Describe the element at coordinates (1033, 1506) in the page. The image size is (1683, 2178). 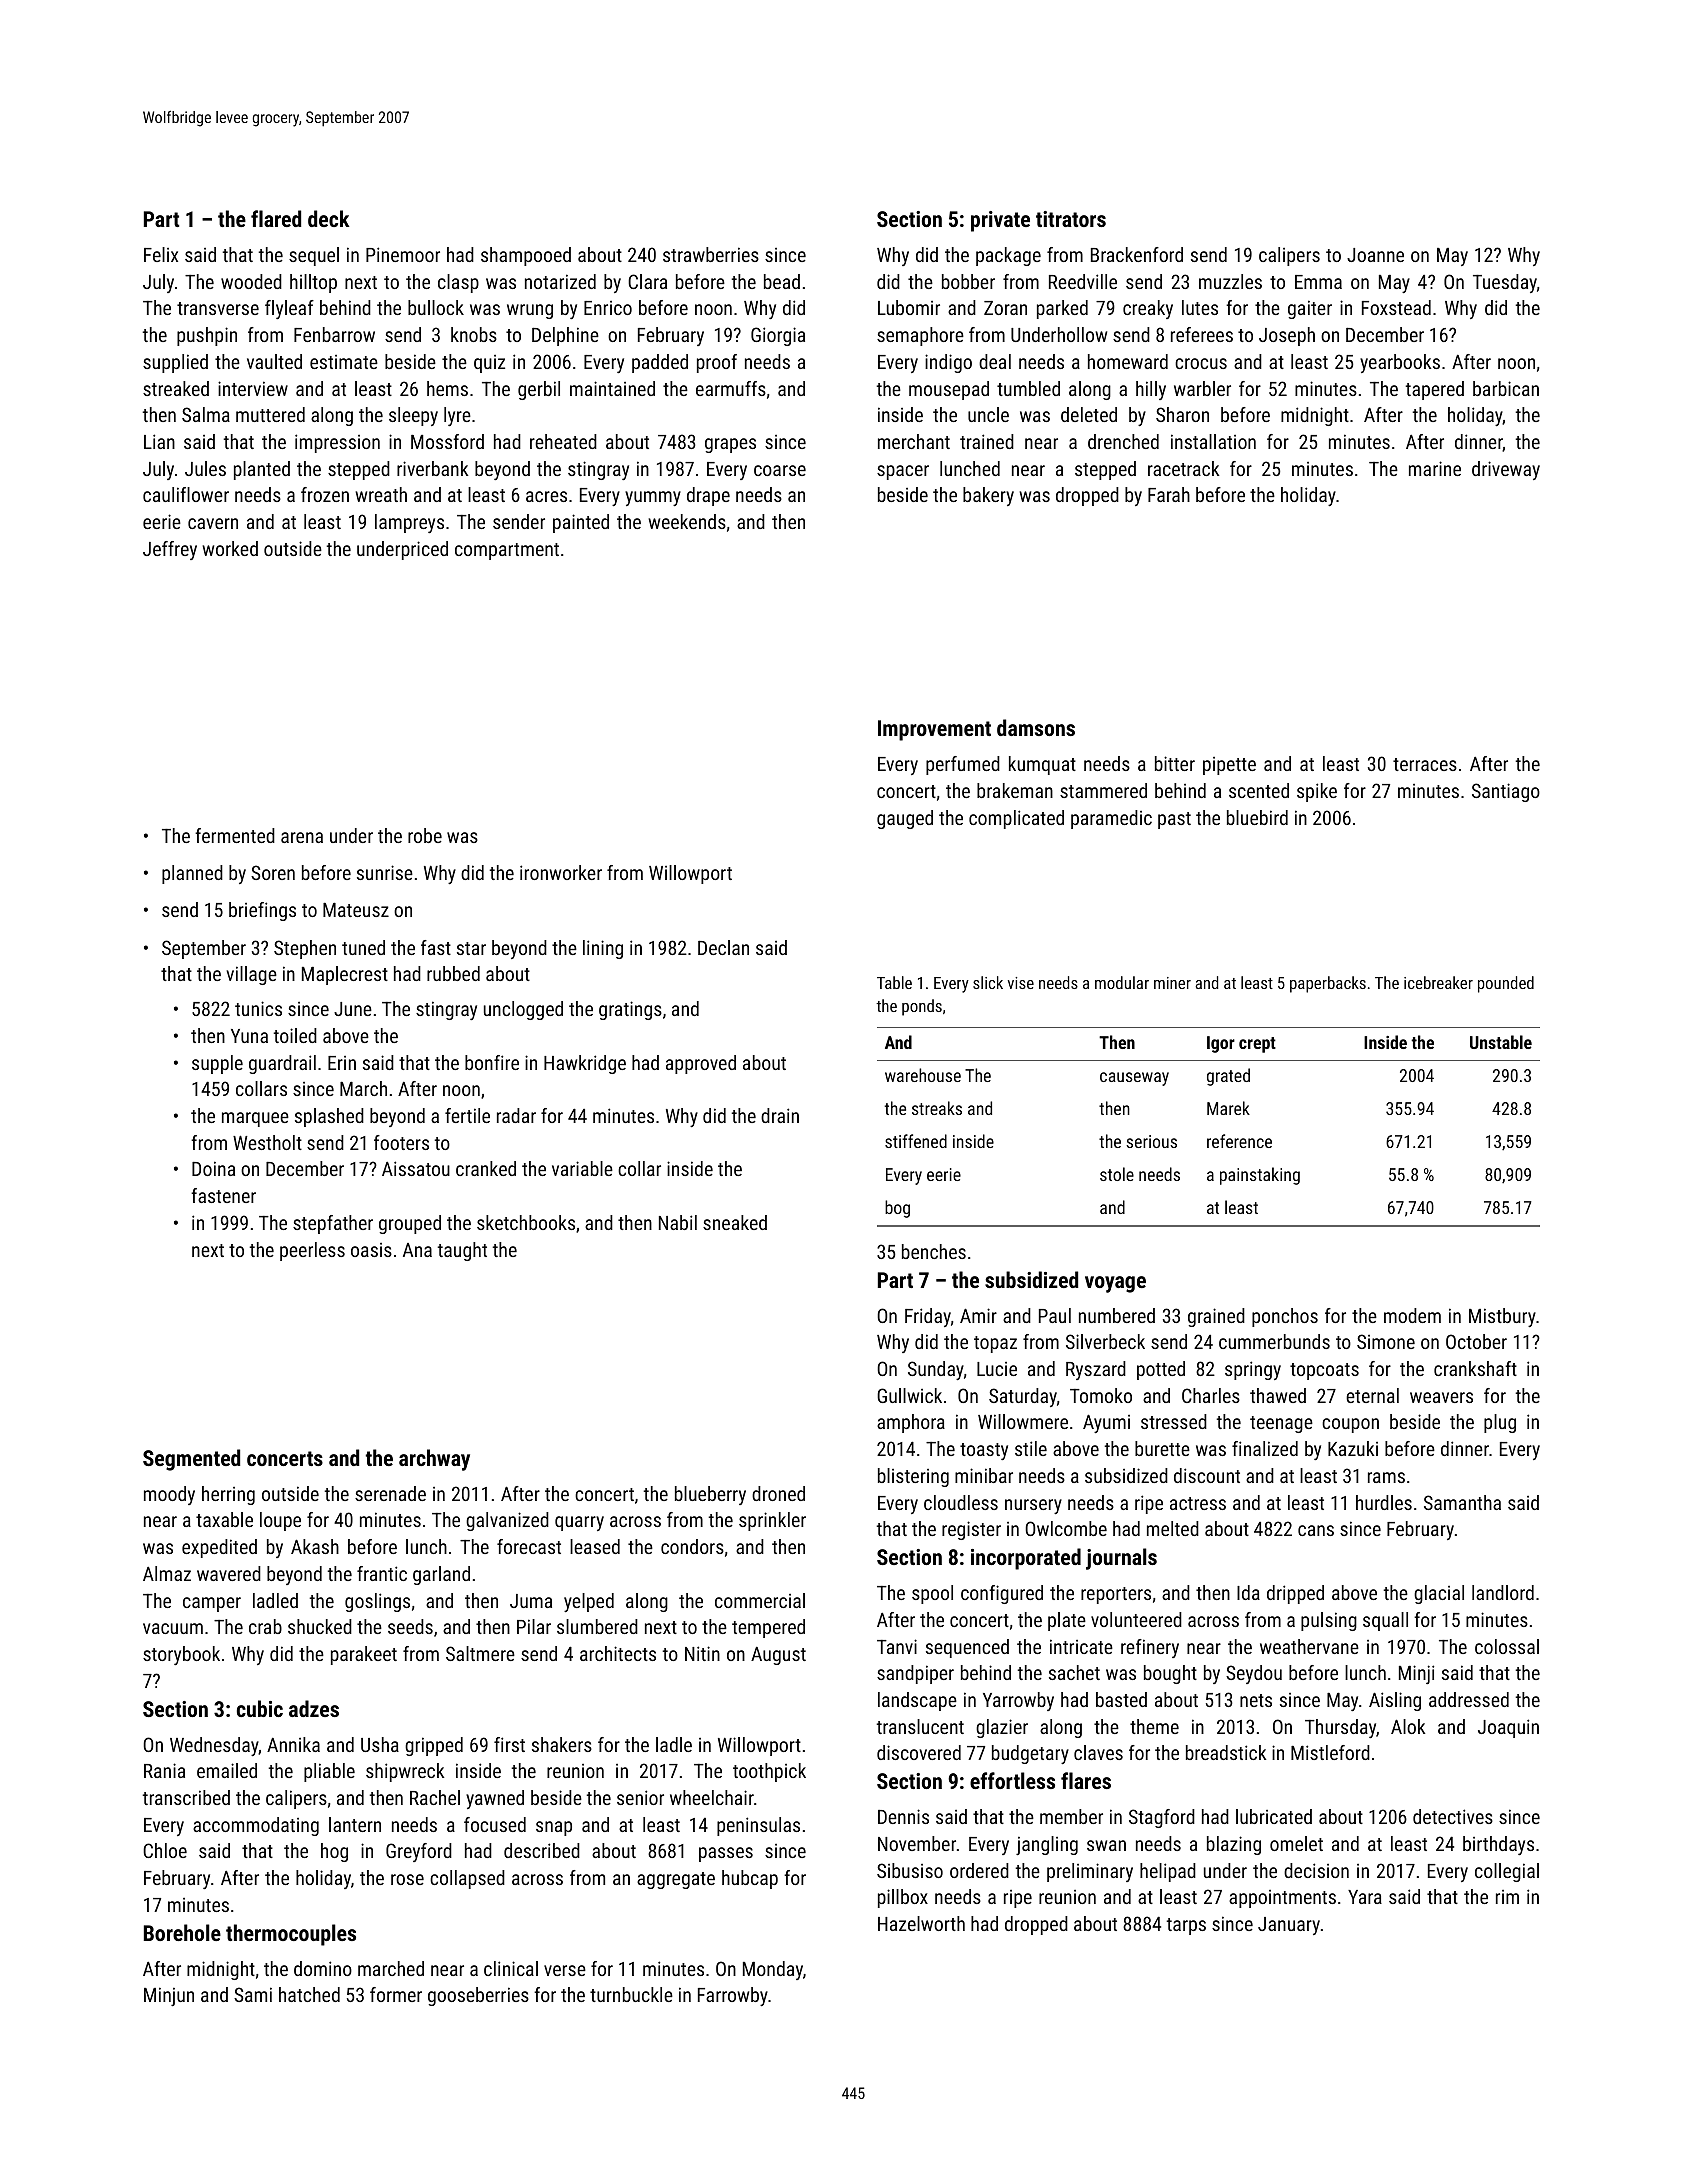
I see `nursery` at that location.
